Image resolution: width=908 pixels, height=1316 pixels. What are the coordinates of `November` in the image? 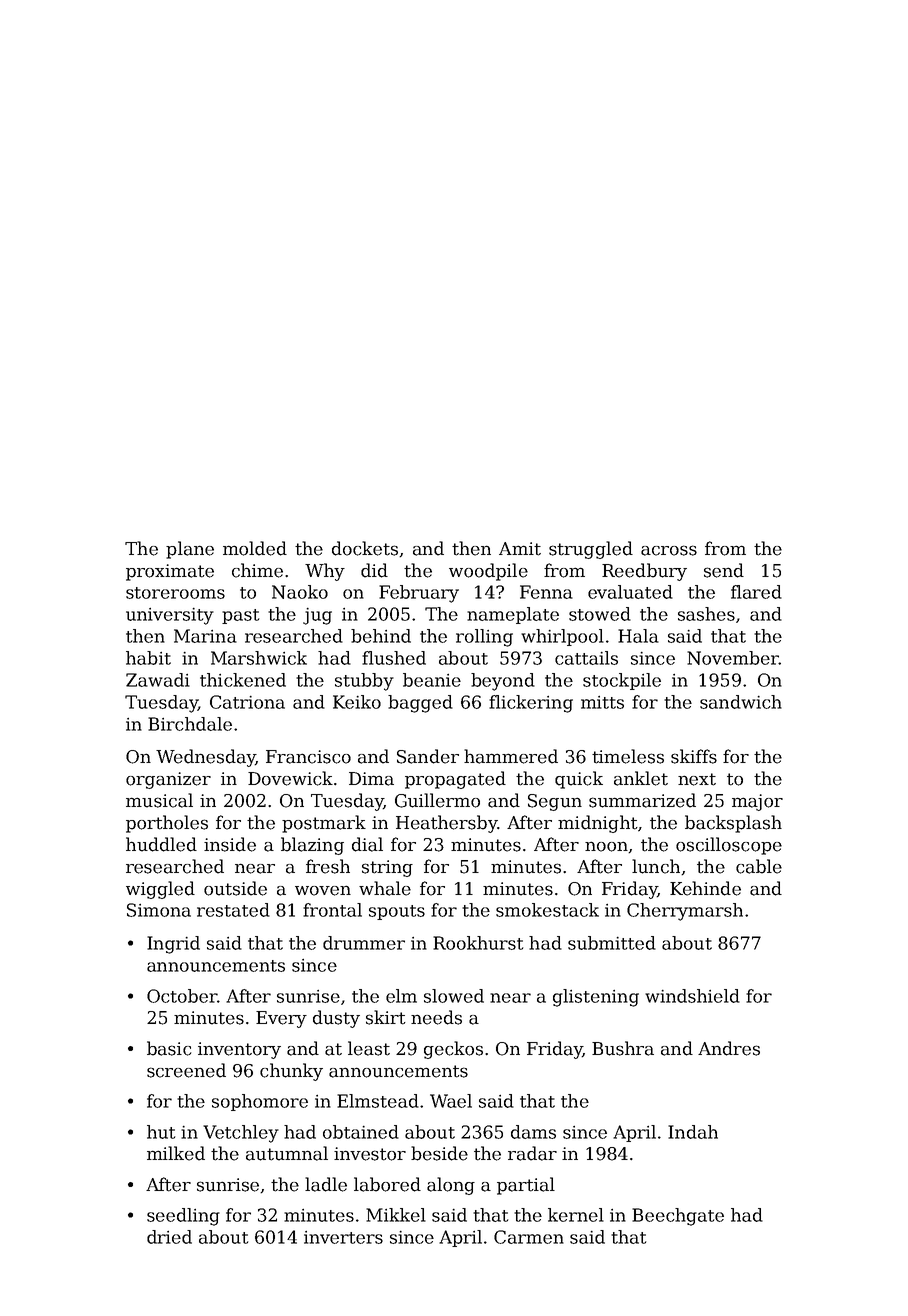 It's located at (733, 658).
